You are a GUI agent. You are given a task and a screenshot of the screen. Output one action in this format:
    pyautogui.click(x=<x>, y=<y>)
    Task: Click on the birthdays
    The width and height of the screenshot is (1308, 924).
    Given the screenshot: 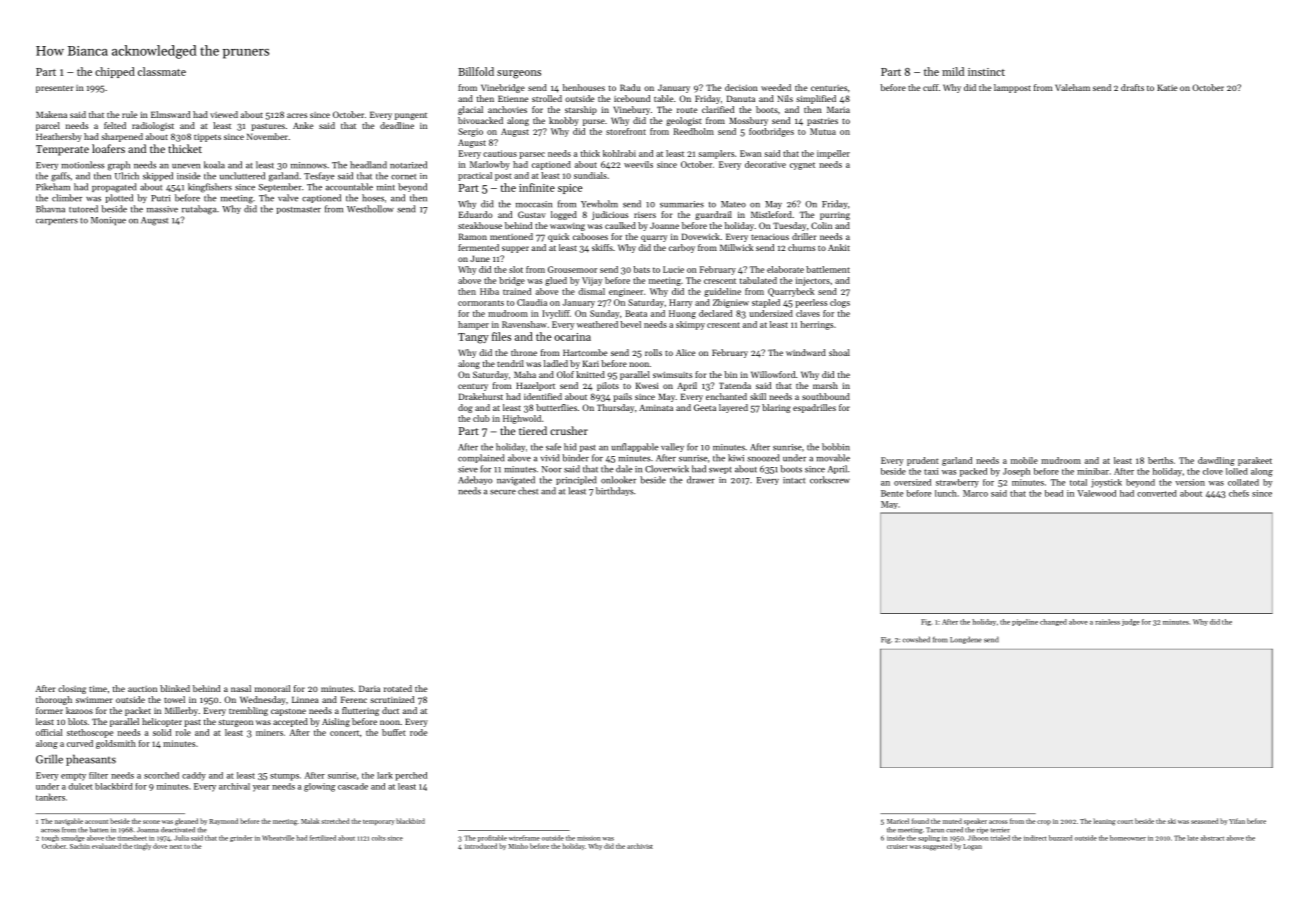 What is the action you would take?
    pyautogui.click(x=614, y=491)
